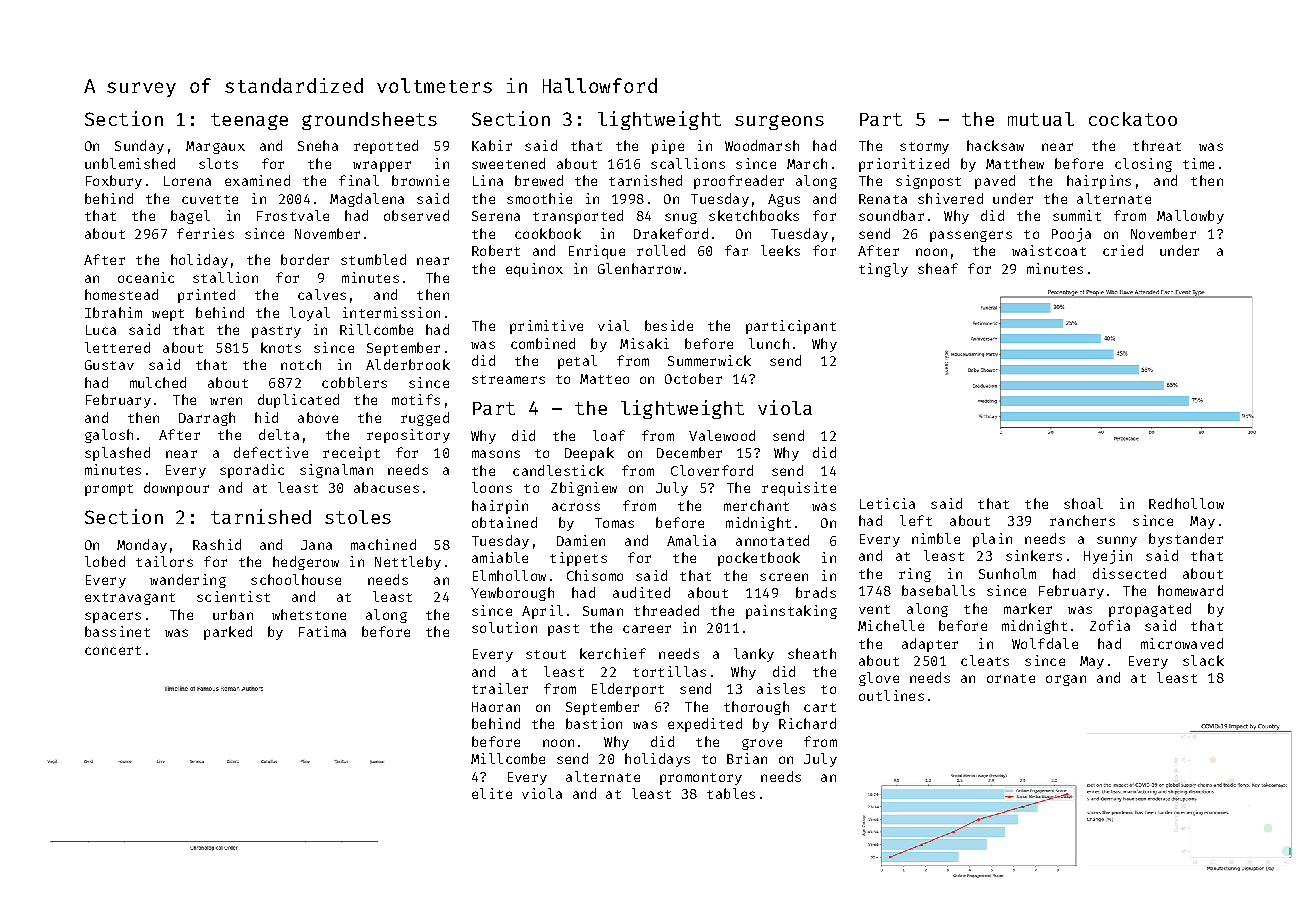 The image size is (1308, 924). What do you see at coordinates (1041, 119) in the screenshot?
I see `mutual` at bounding box center [1041, 119].
